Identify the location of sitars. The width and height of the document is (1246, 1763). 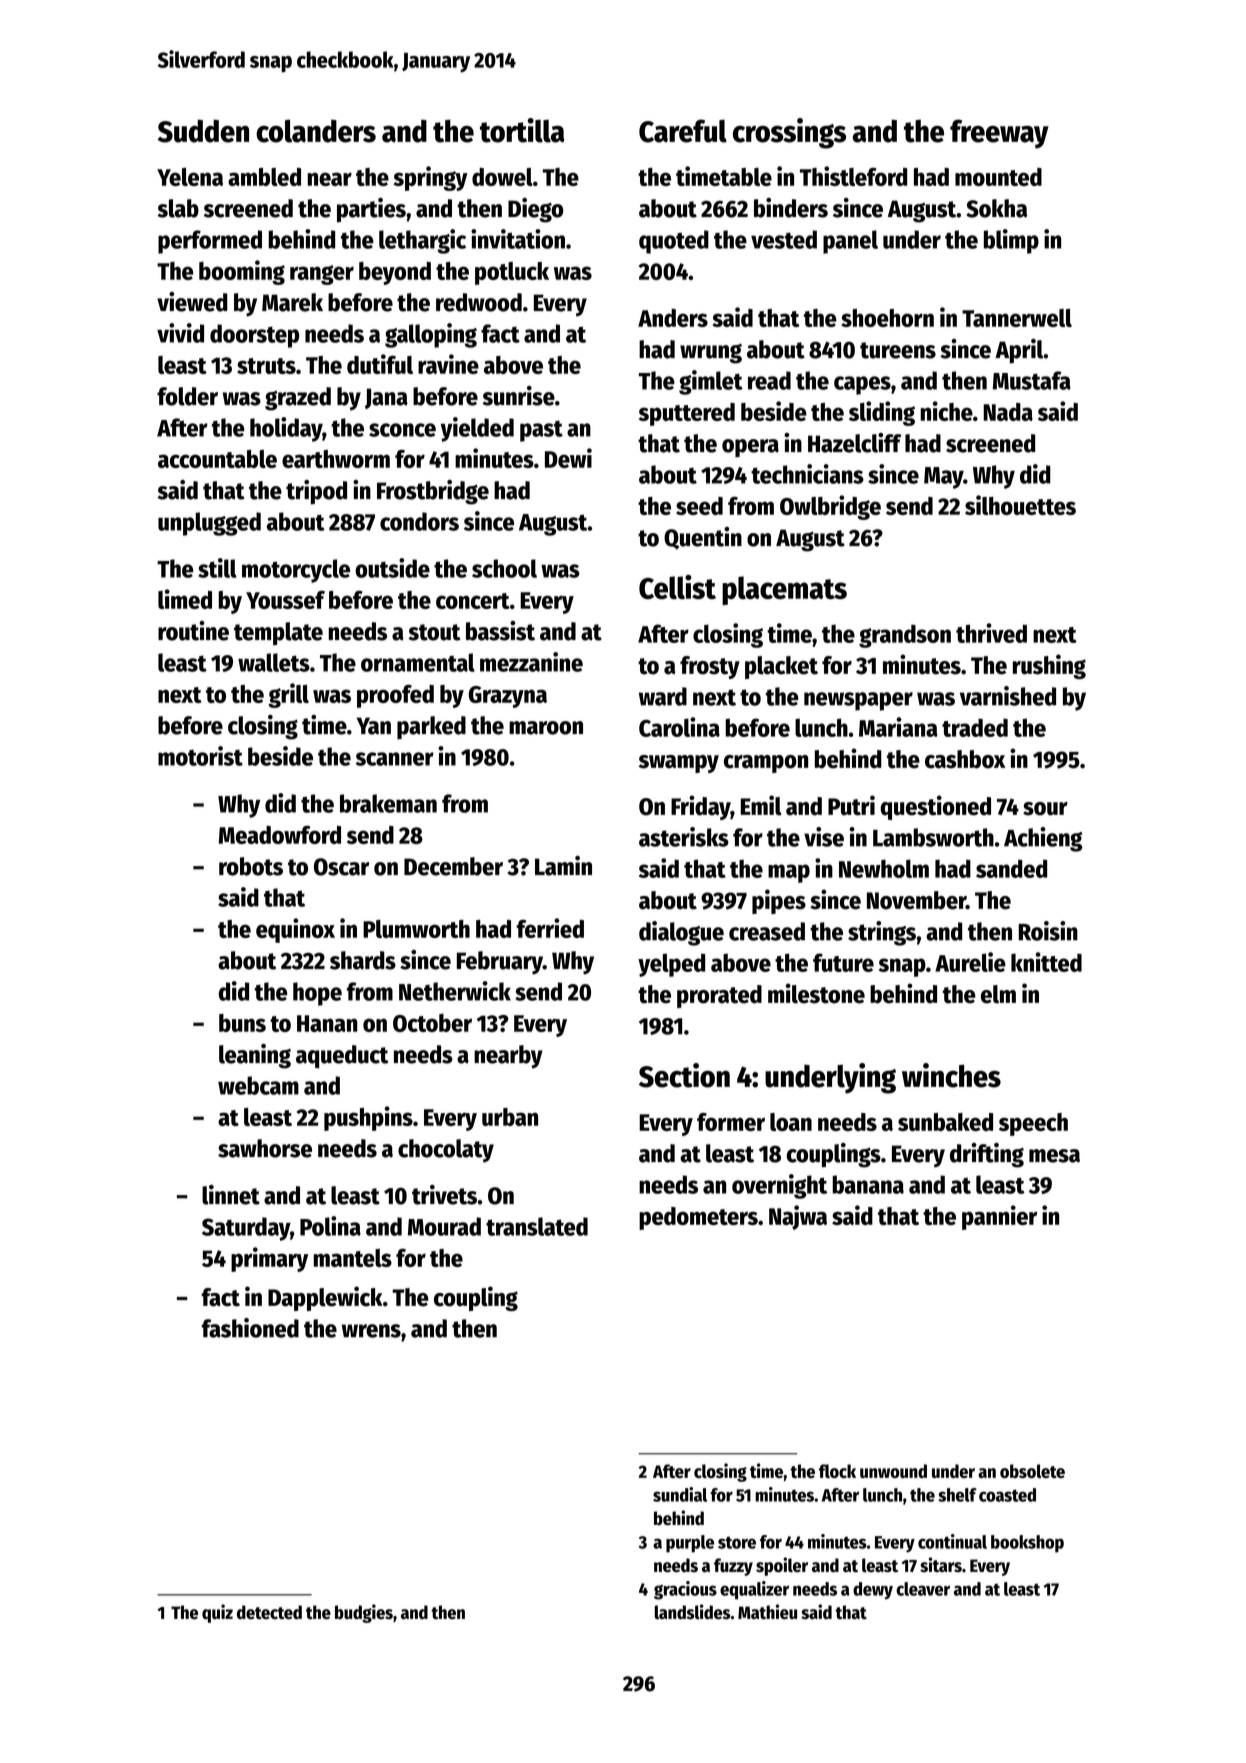
(941, 1564).
